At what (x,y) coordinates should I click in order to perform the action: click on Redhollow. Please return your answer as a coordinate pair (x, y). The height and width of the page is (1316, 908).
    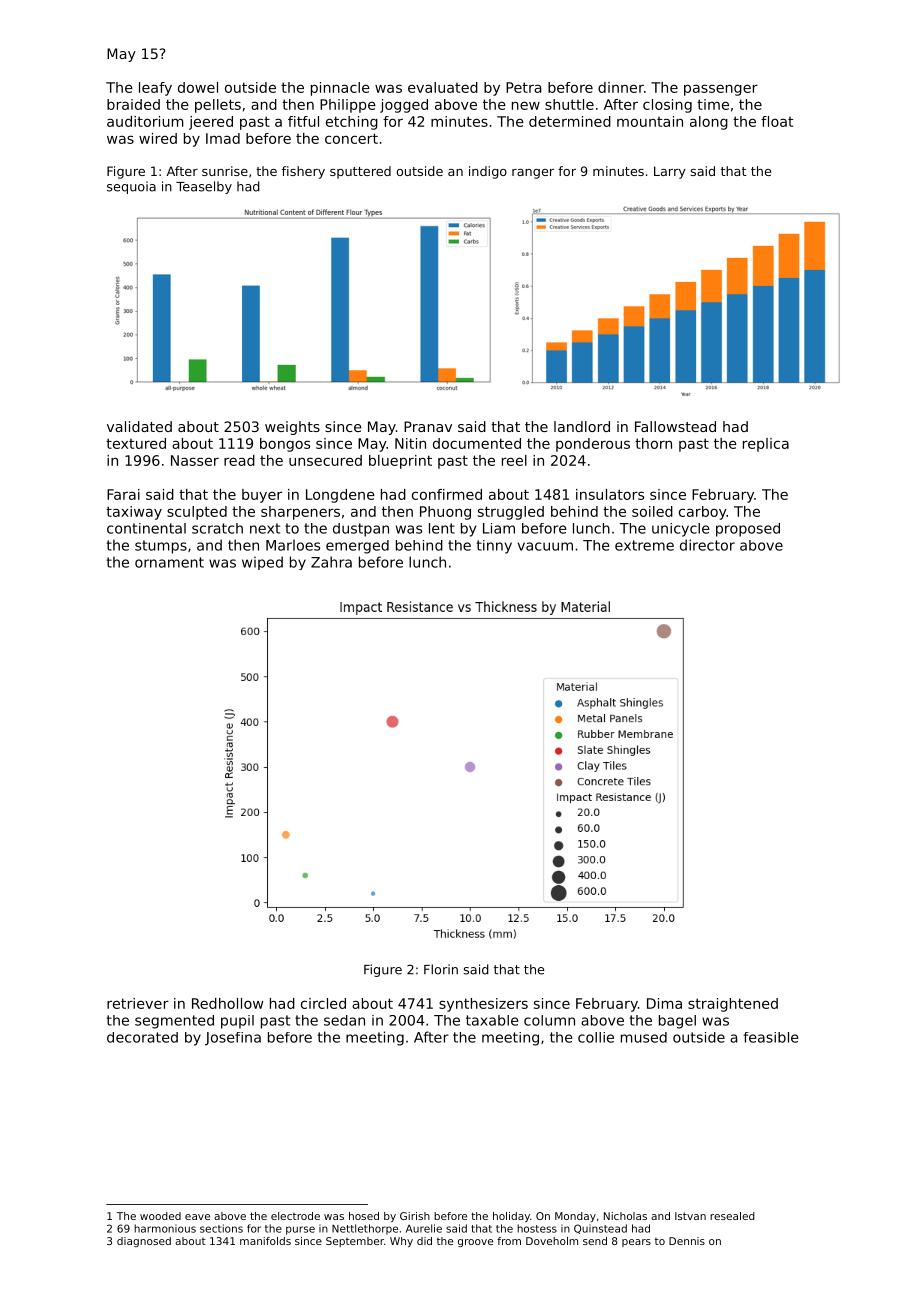
    Looking at the image, I should click on (227, 1003).
